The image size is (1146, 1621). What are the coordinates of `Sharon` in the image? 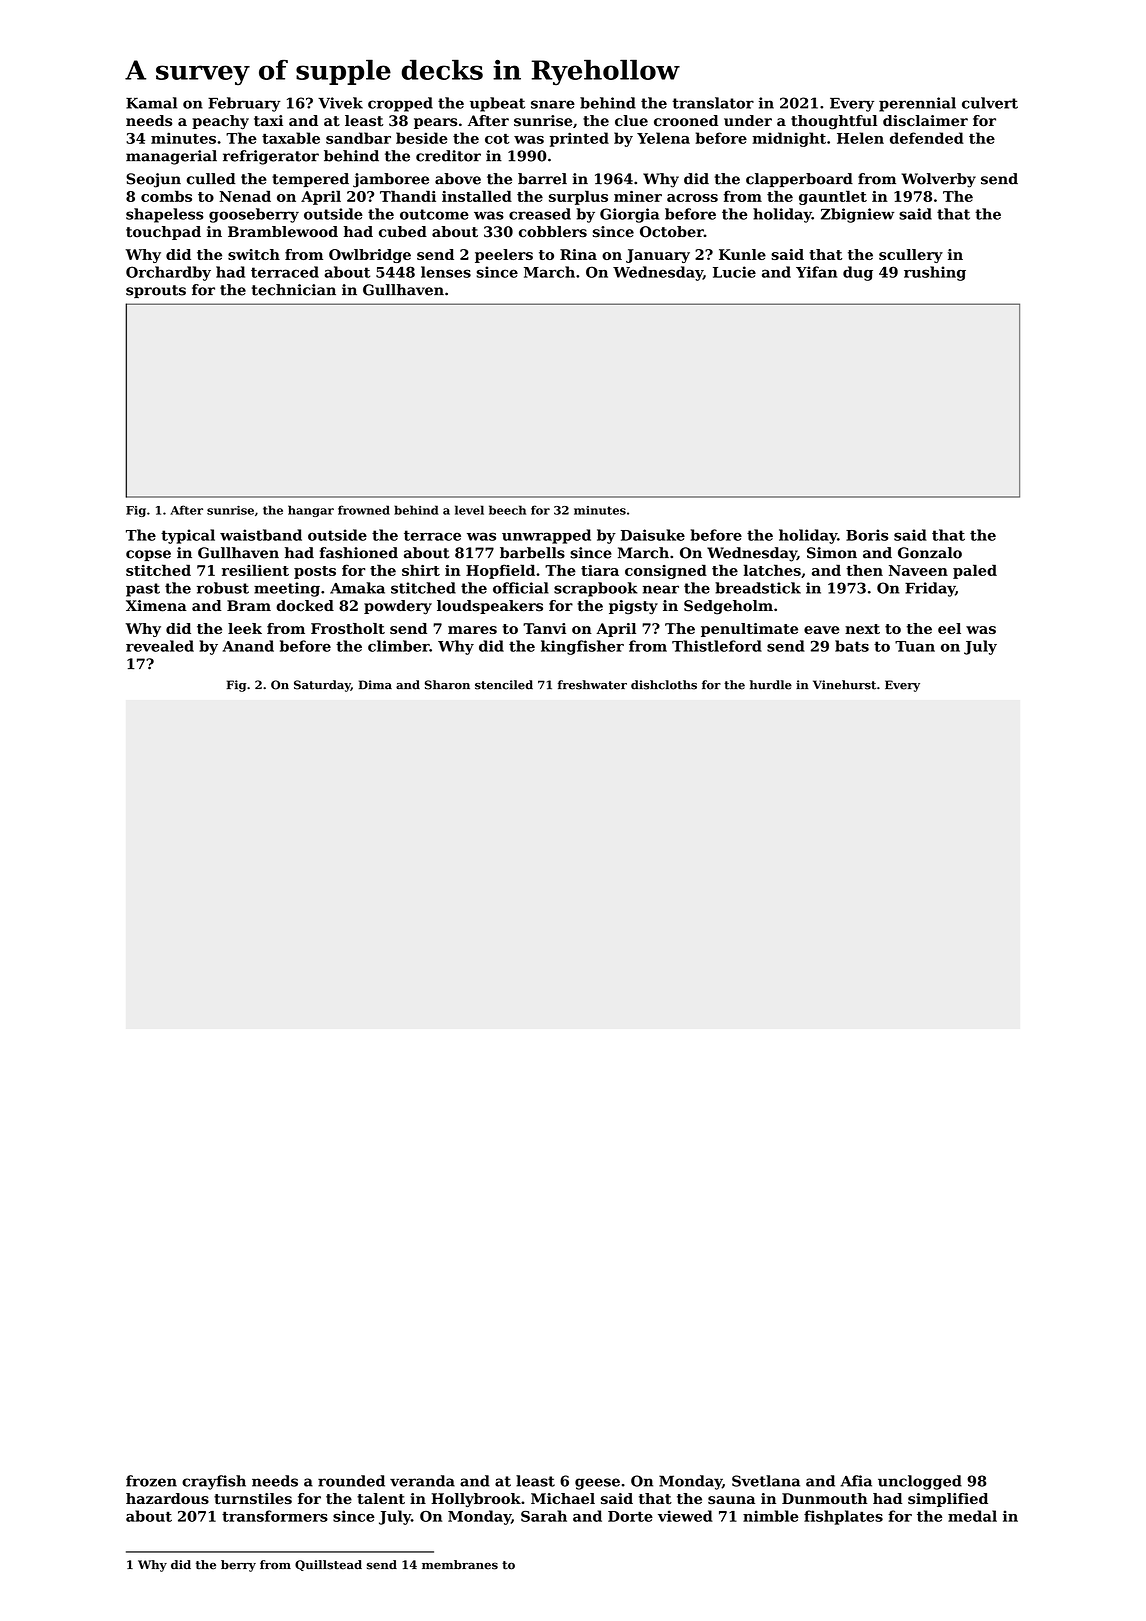 It's located at (447, 685).
